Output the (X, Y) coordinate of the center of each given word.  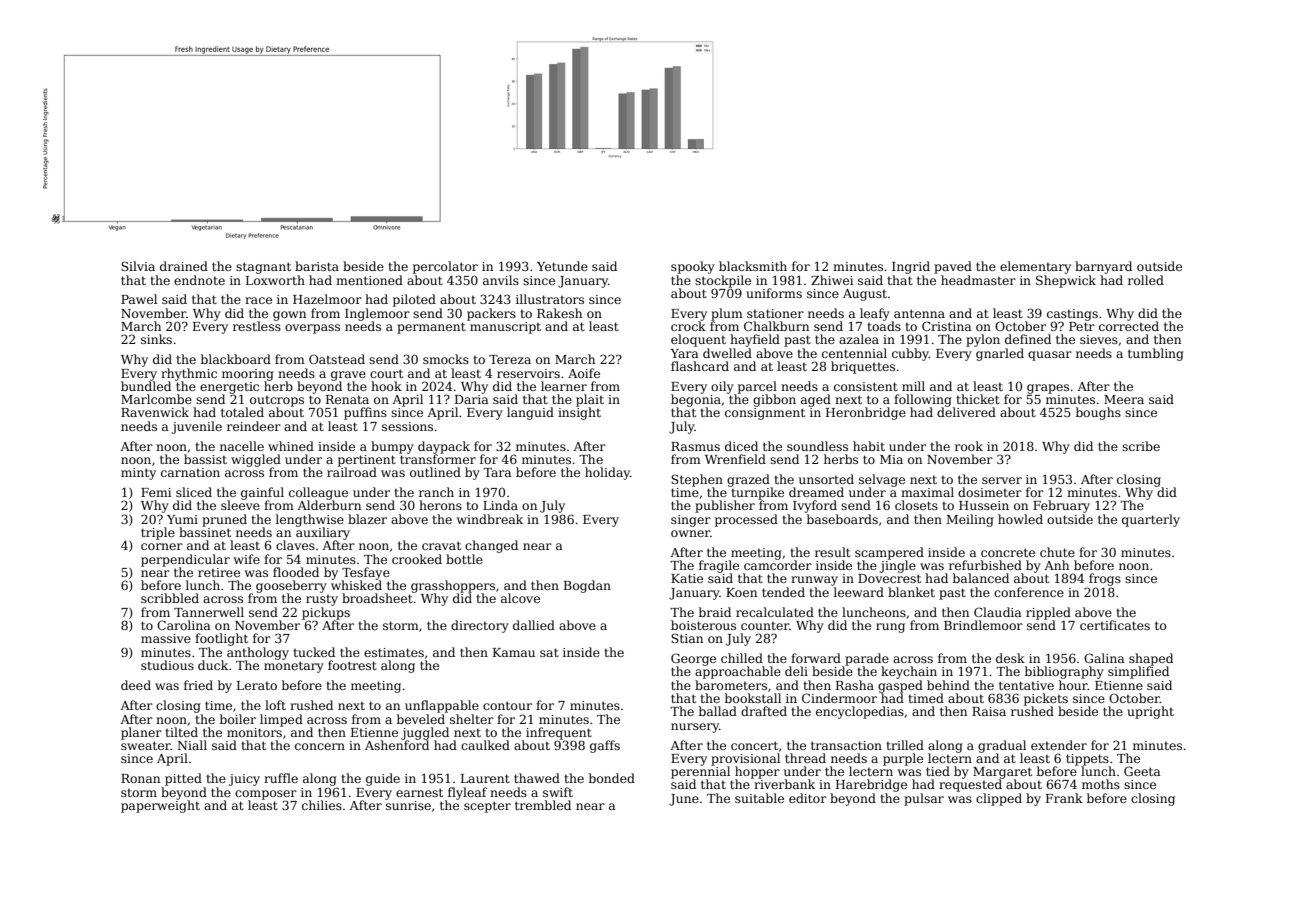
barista (317, 266)
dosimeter (990, 492)
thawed (537, 778)
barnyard (1103, 267)
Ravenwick (155, 412)
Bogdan (587, 586)
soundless (817, 446)
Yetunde (562, 266)
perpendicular (185, 560)
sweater (146, 745)
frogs (1105, 579)
